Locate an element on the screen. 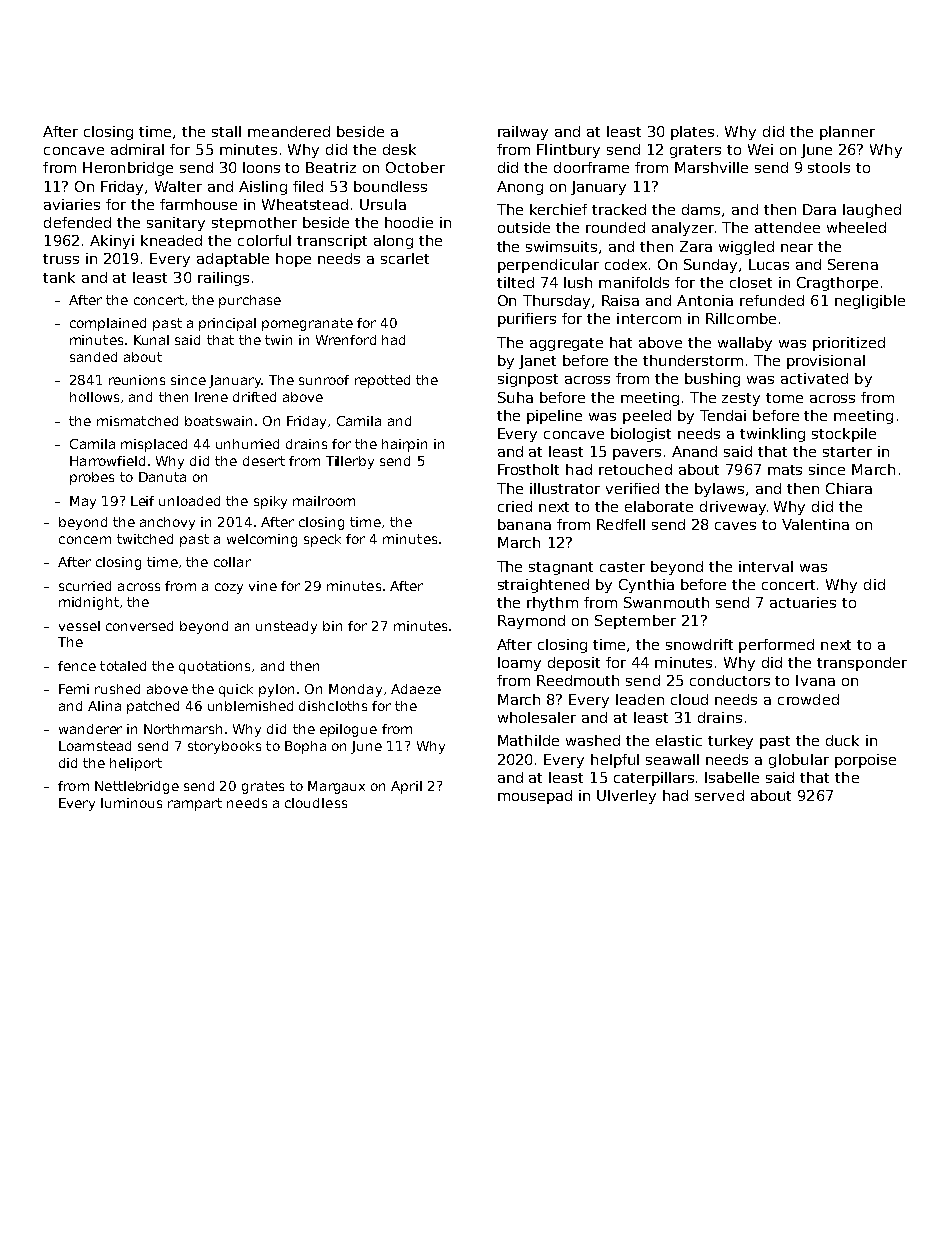 The height and width of the screenshot is (1233, 952). porpoise is located at coordinates (865, 761).
